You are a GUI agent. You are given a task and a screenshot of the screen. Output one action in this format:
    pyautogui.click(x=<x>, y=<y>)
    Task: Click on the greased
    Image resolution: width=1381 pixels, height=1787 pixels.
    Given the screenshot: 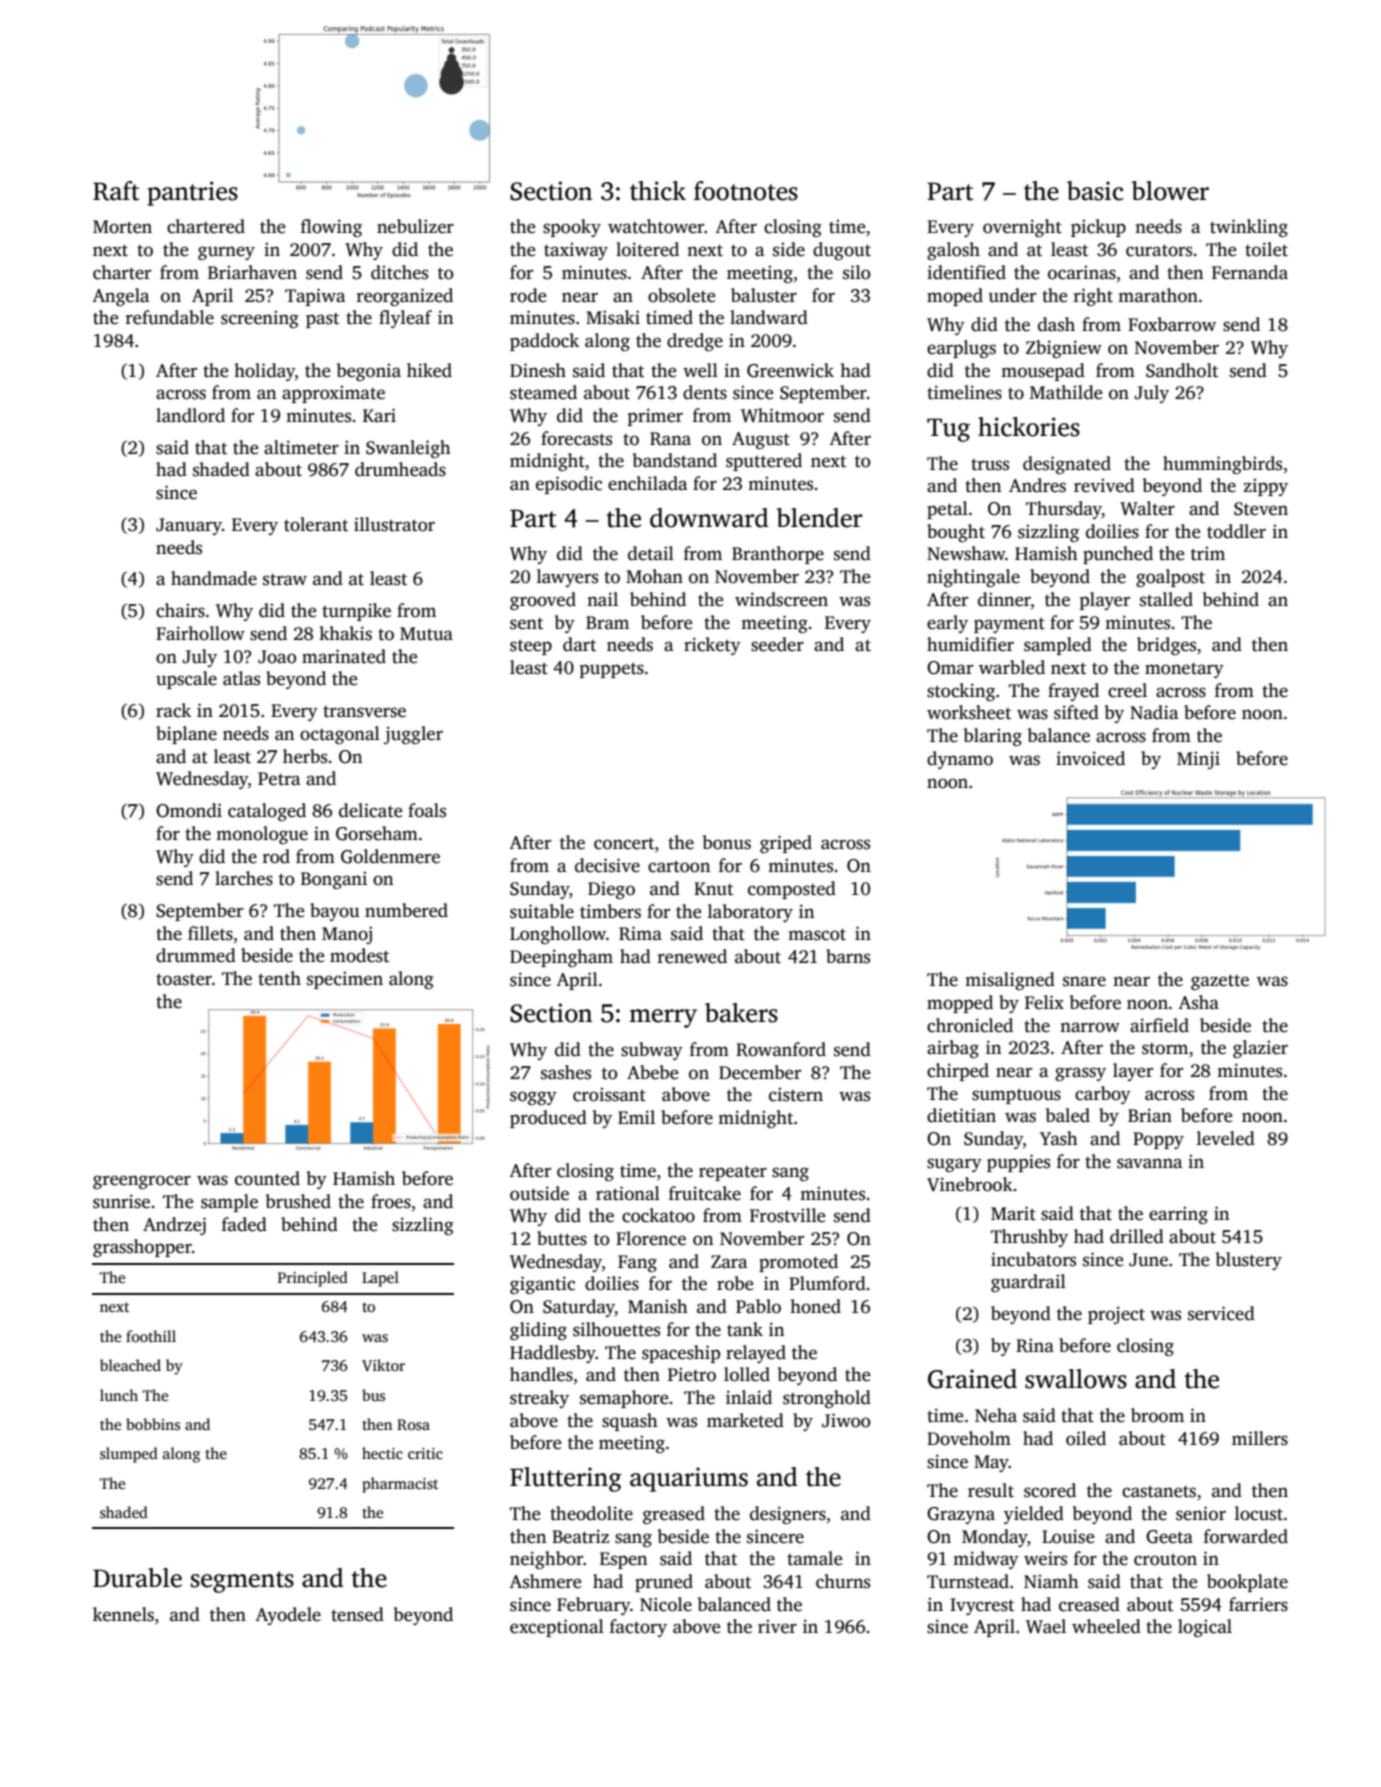 What is the action you would take?
    pyautogui.click(x=674, y=1515)
